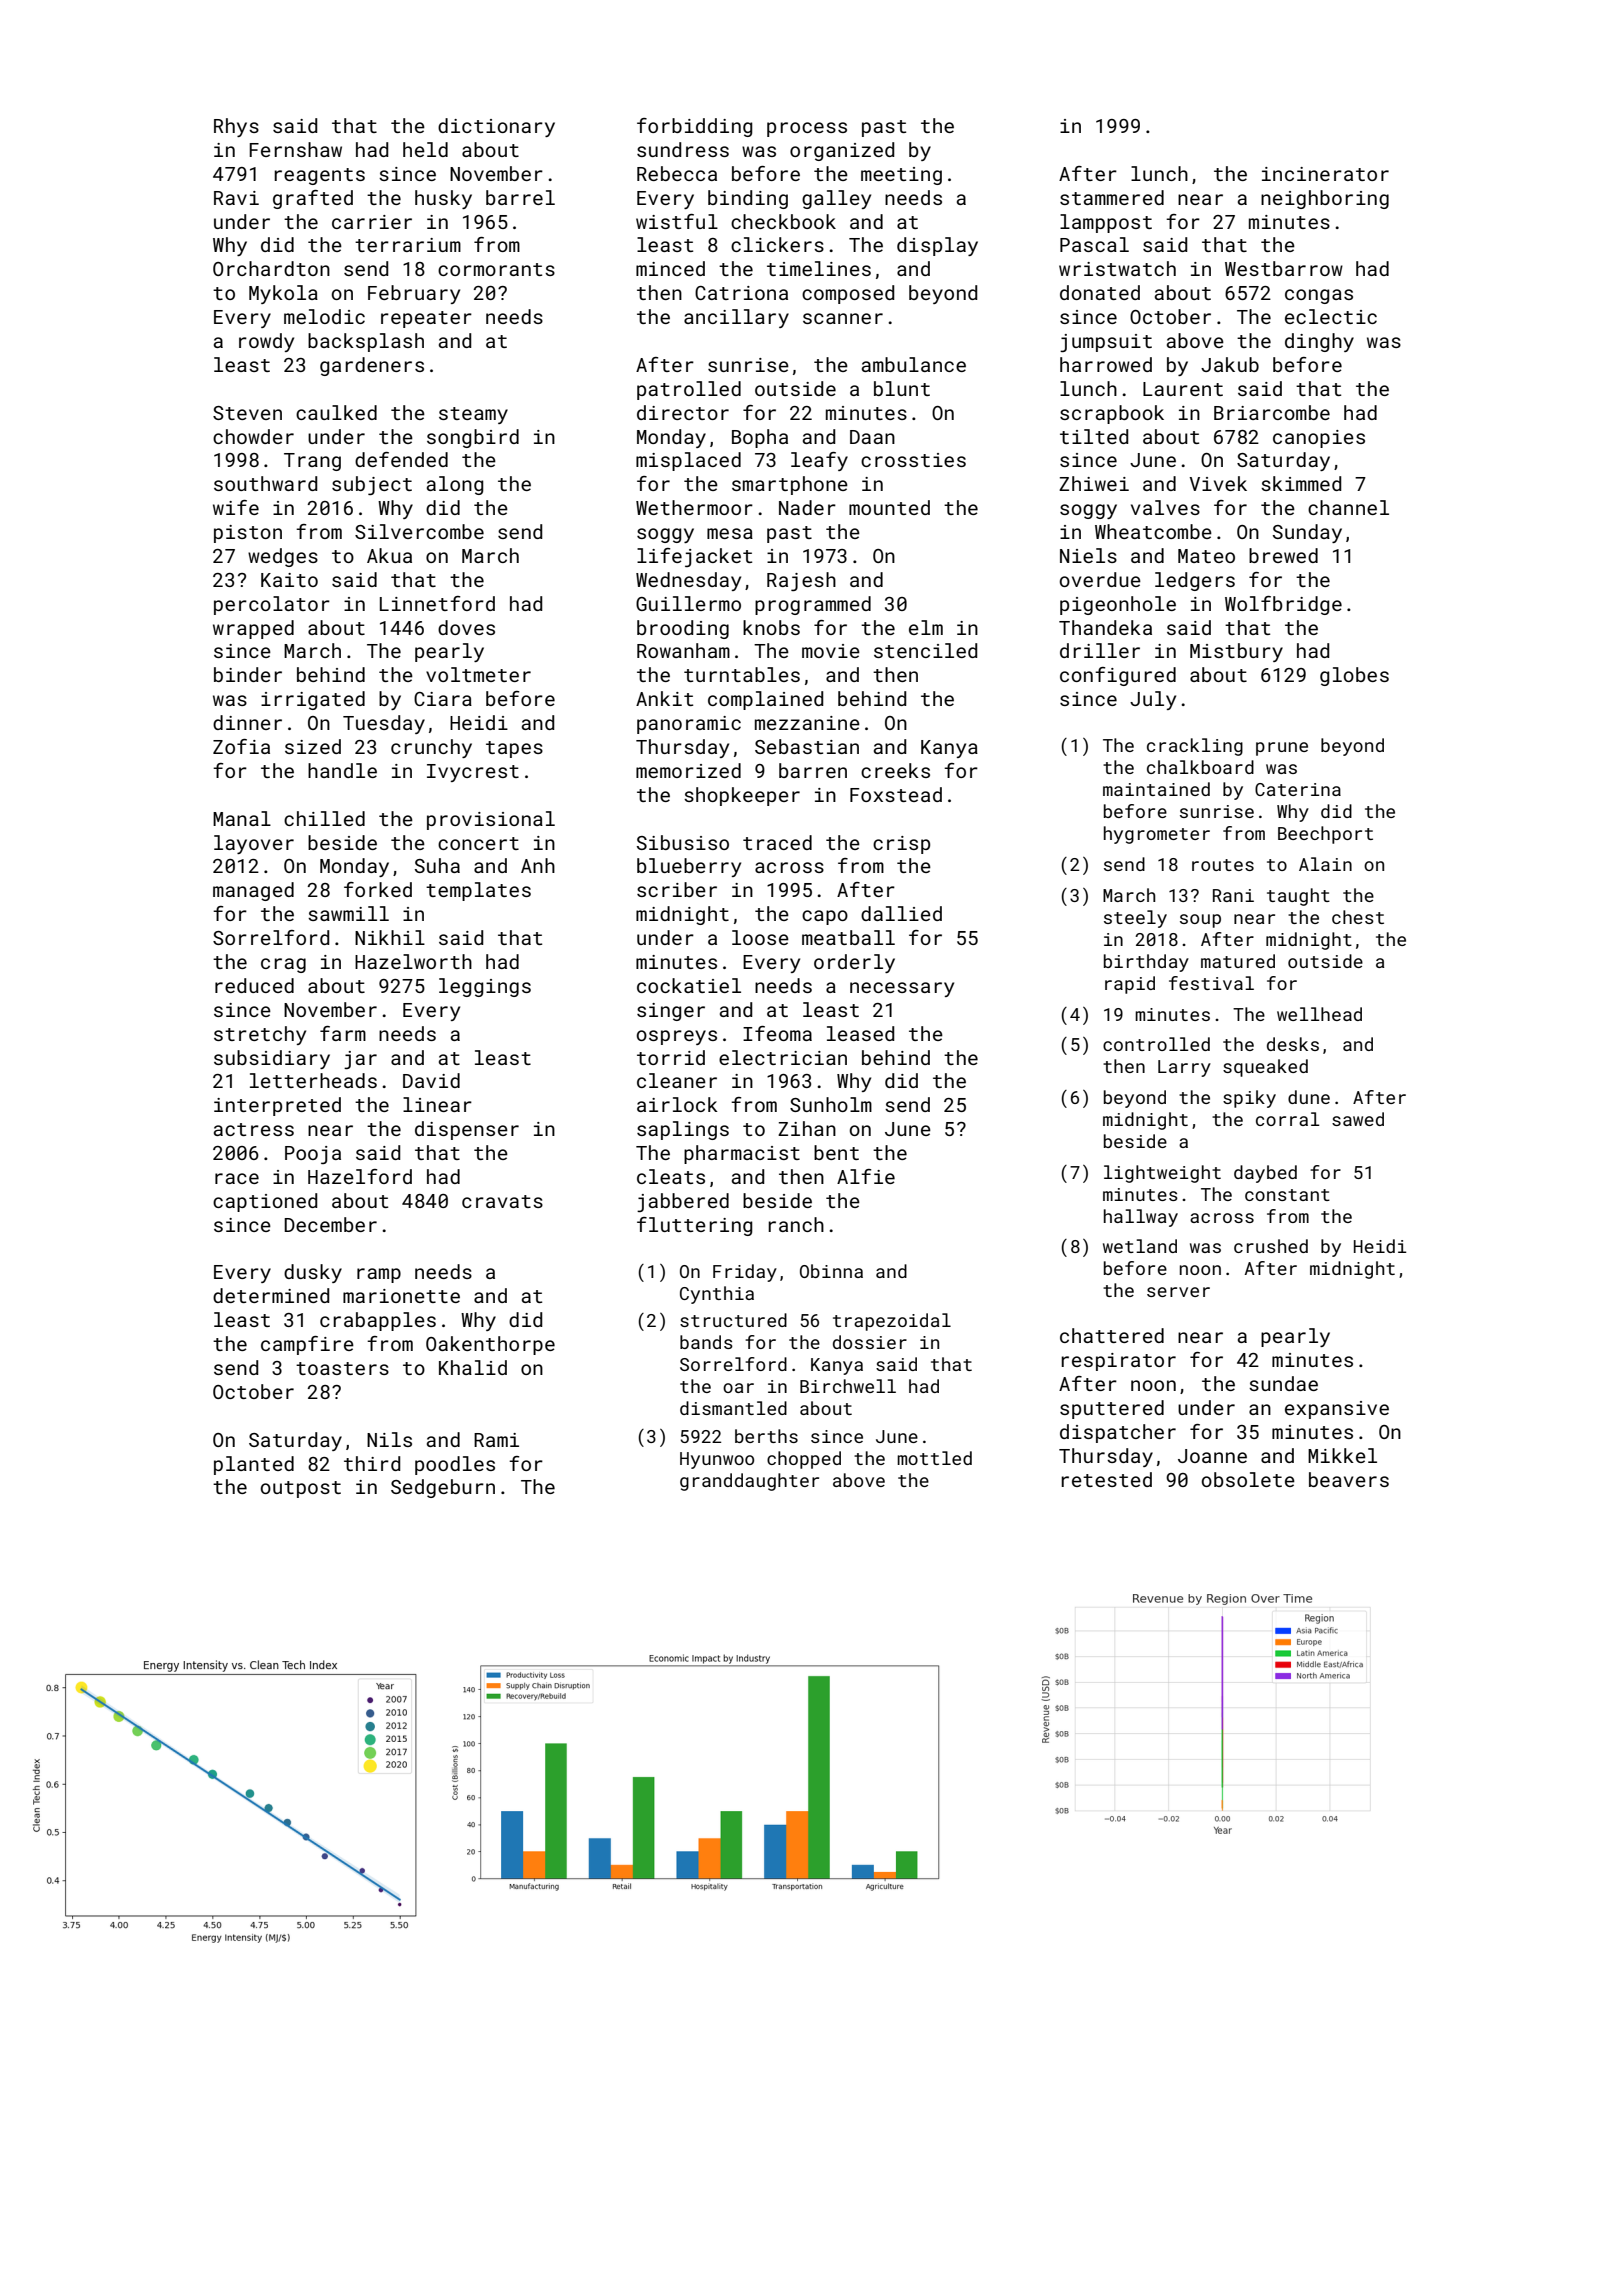  Describe the element at coordinates (478, 674) in the screenshot. I see `voltmeter` at that location.
